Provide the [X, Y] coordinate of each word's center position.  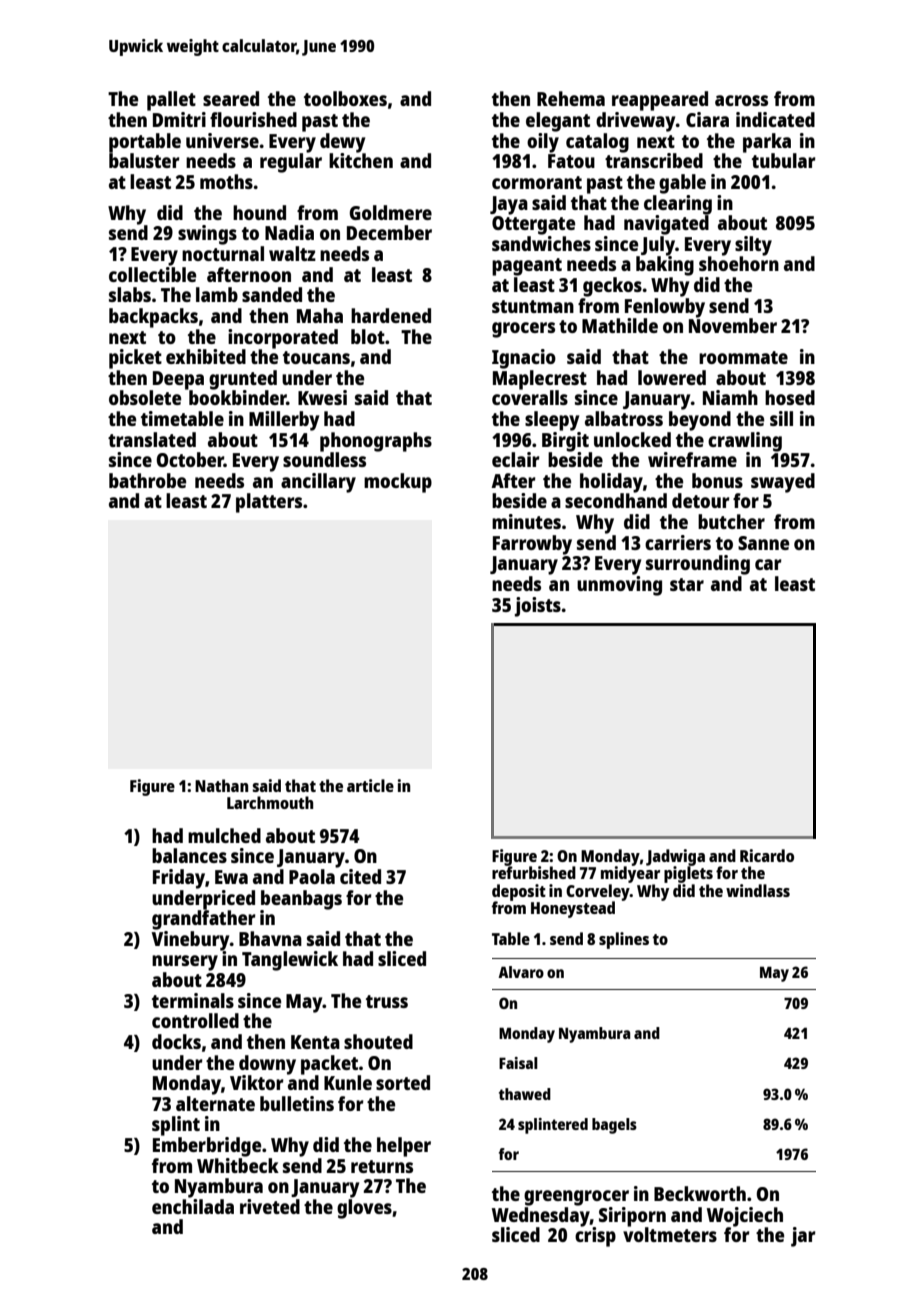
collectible [152, 274]
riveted [270, 1206]
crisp [595, 1237]
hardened [391, 315]
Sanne [763, 543]
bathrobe [147, 480]
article [370, 785]
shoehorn [739, 263]
